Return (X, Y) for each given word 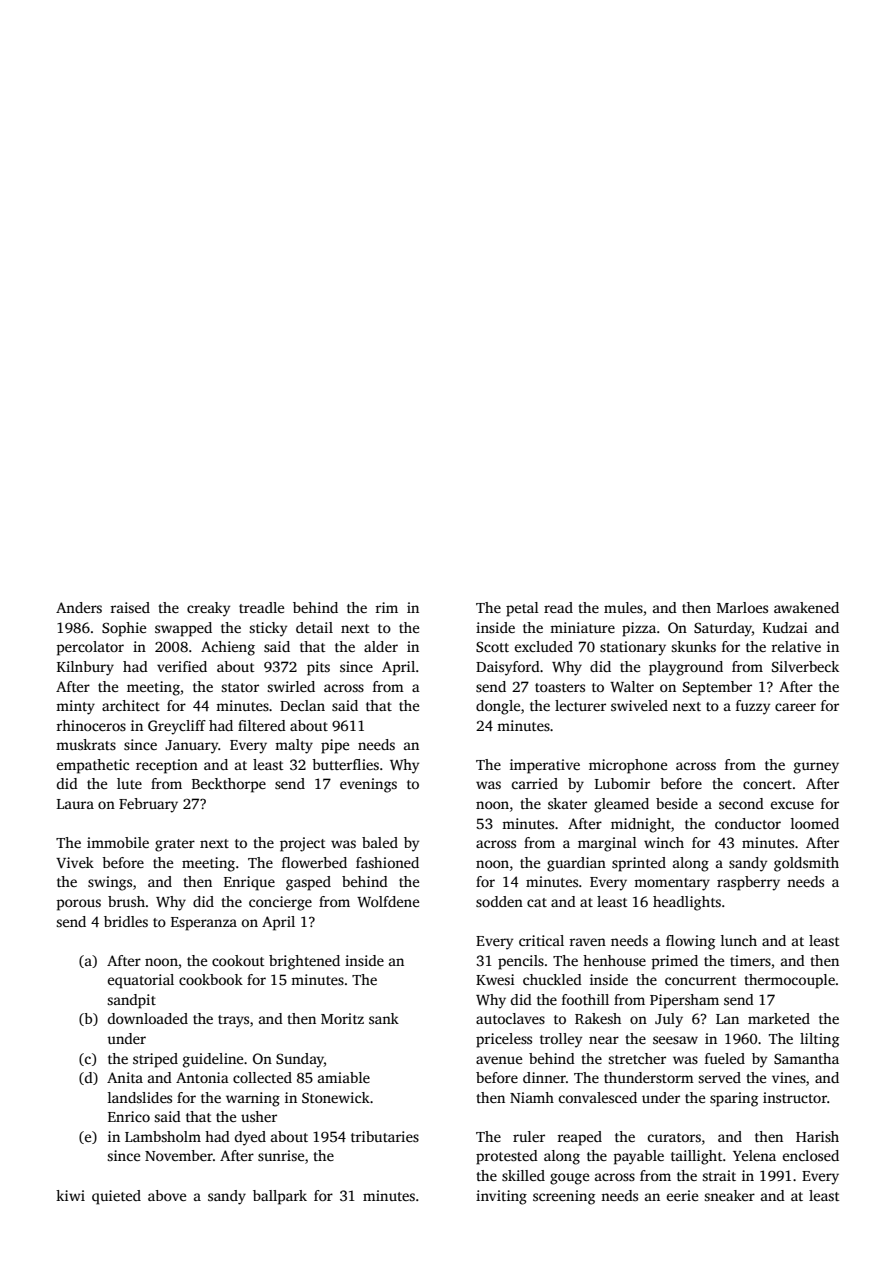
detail (314, 627)
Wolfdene (388, 901)
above (167, 1195)
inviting (501, 1197)
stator (240, 687)
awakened (806, 607)
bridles (126, 921)
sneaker (729, 1195)
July (669, 1020)
